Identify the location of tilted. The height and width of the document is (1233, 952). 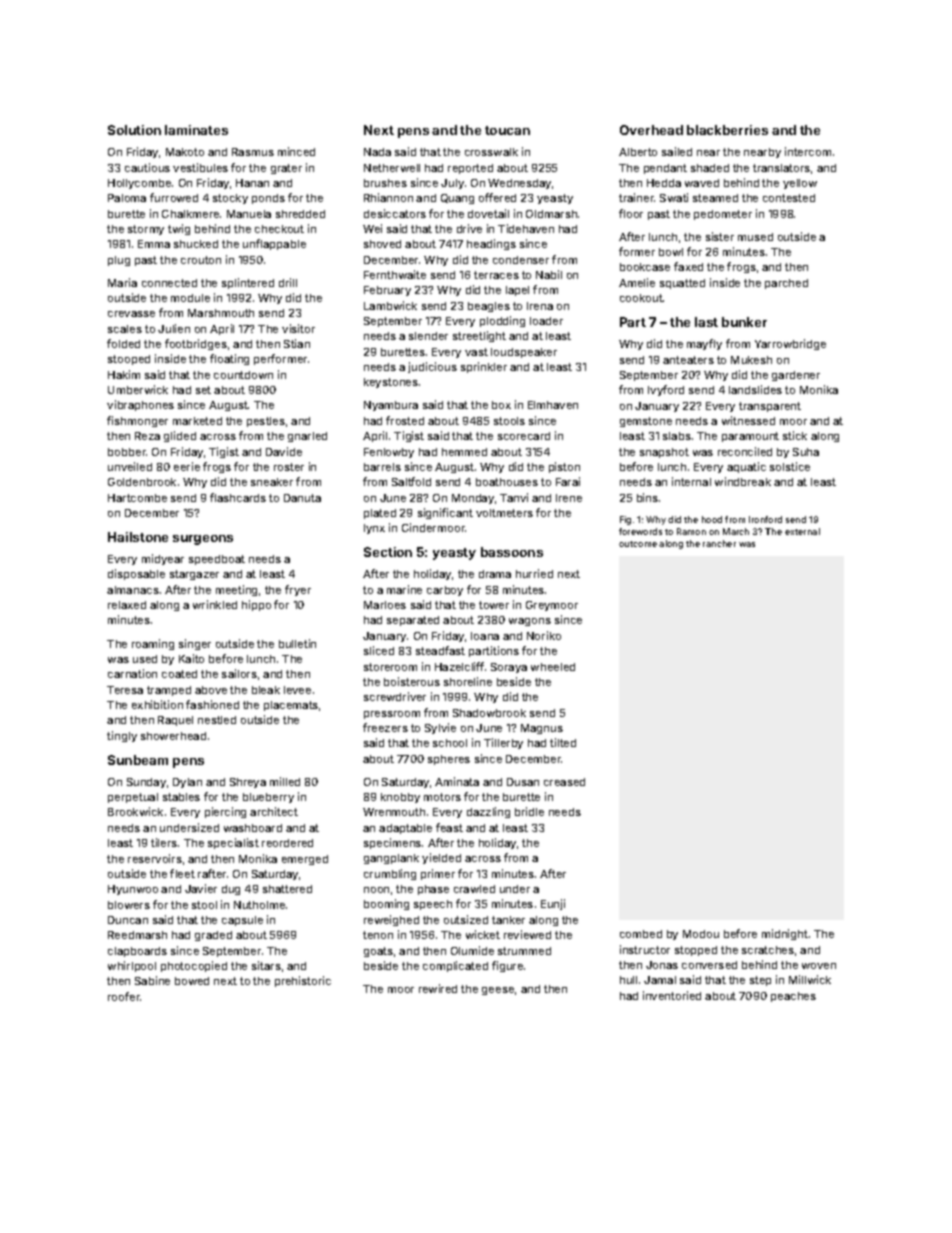
(563, 742).
